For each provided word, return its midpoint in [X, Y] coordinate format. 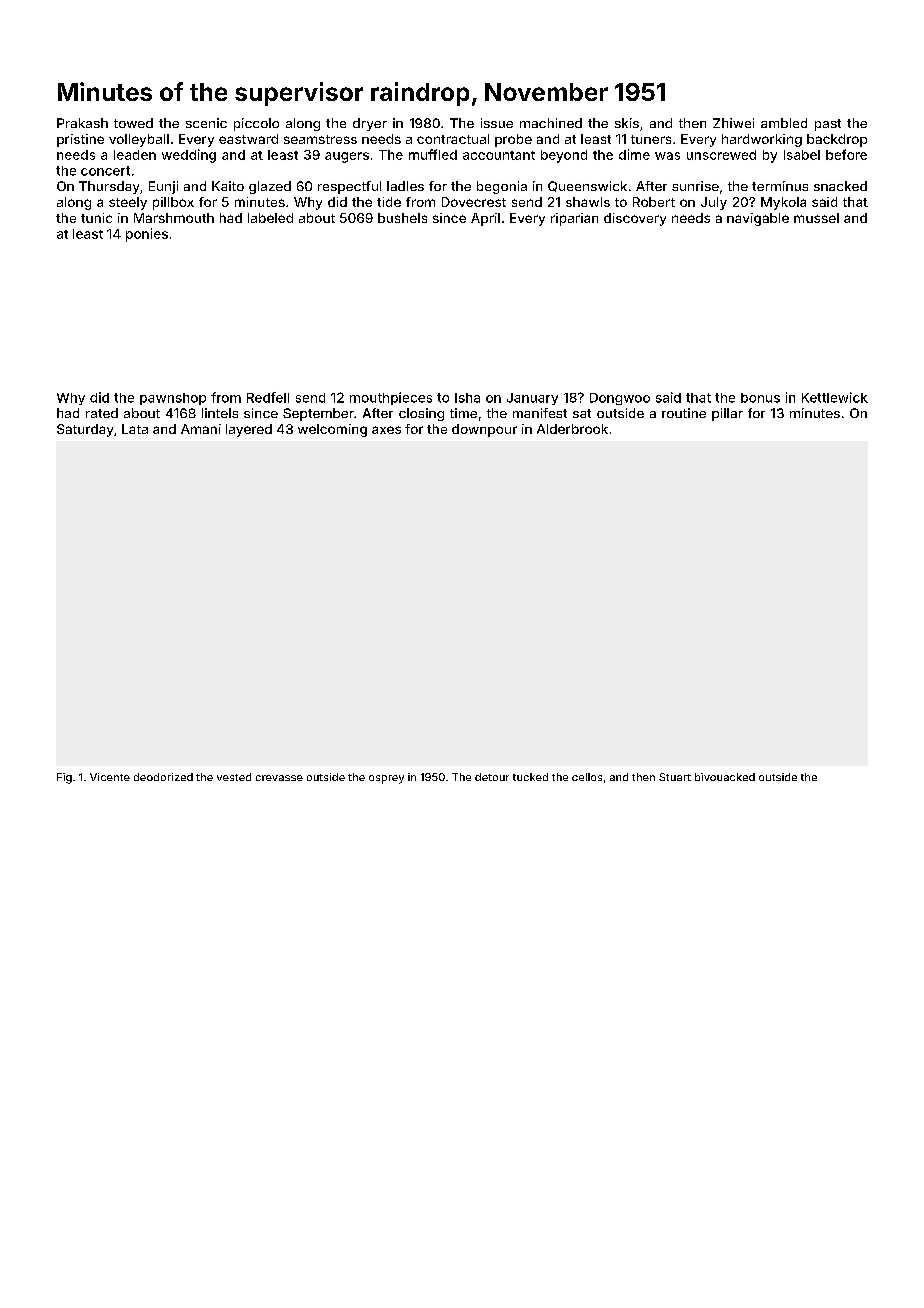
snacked [840, 186]
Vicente [110, 777]
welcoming [332, 430]
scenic [206, 123]
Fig [64, 778]
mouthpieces [391, 398]
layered [249, 430]
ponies [147, 235]
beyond [564, 156]
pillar [727, 414]
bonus [760, 398]
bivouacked [725, 777]
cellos [587, 777]
